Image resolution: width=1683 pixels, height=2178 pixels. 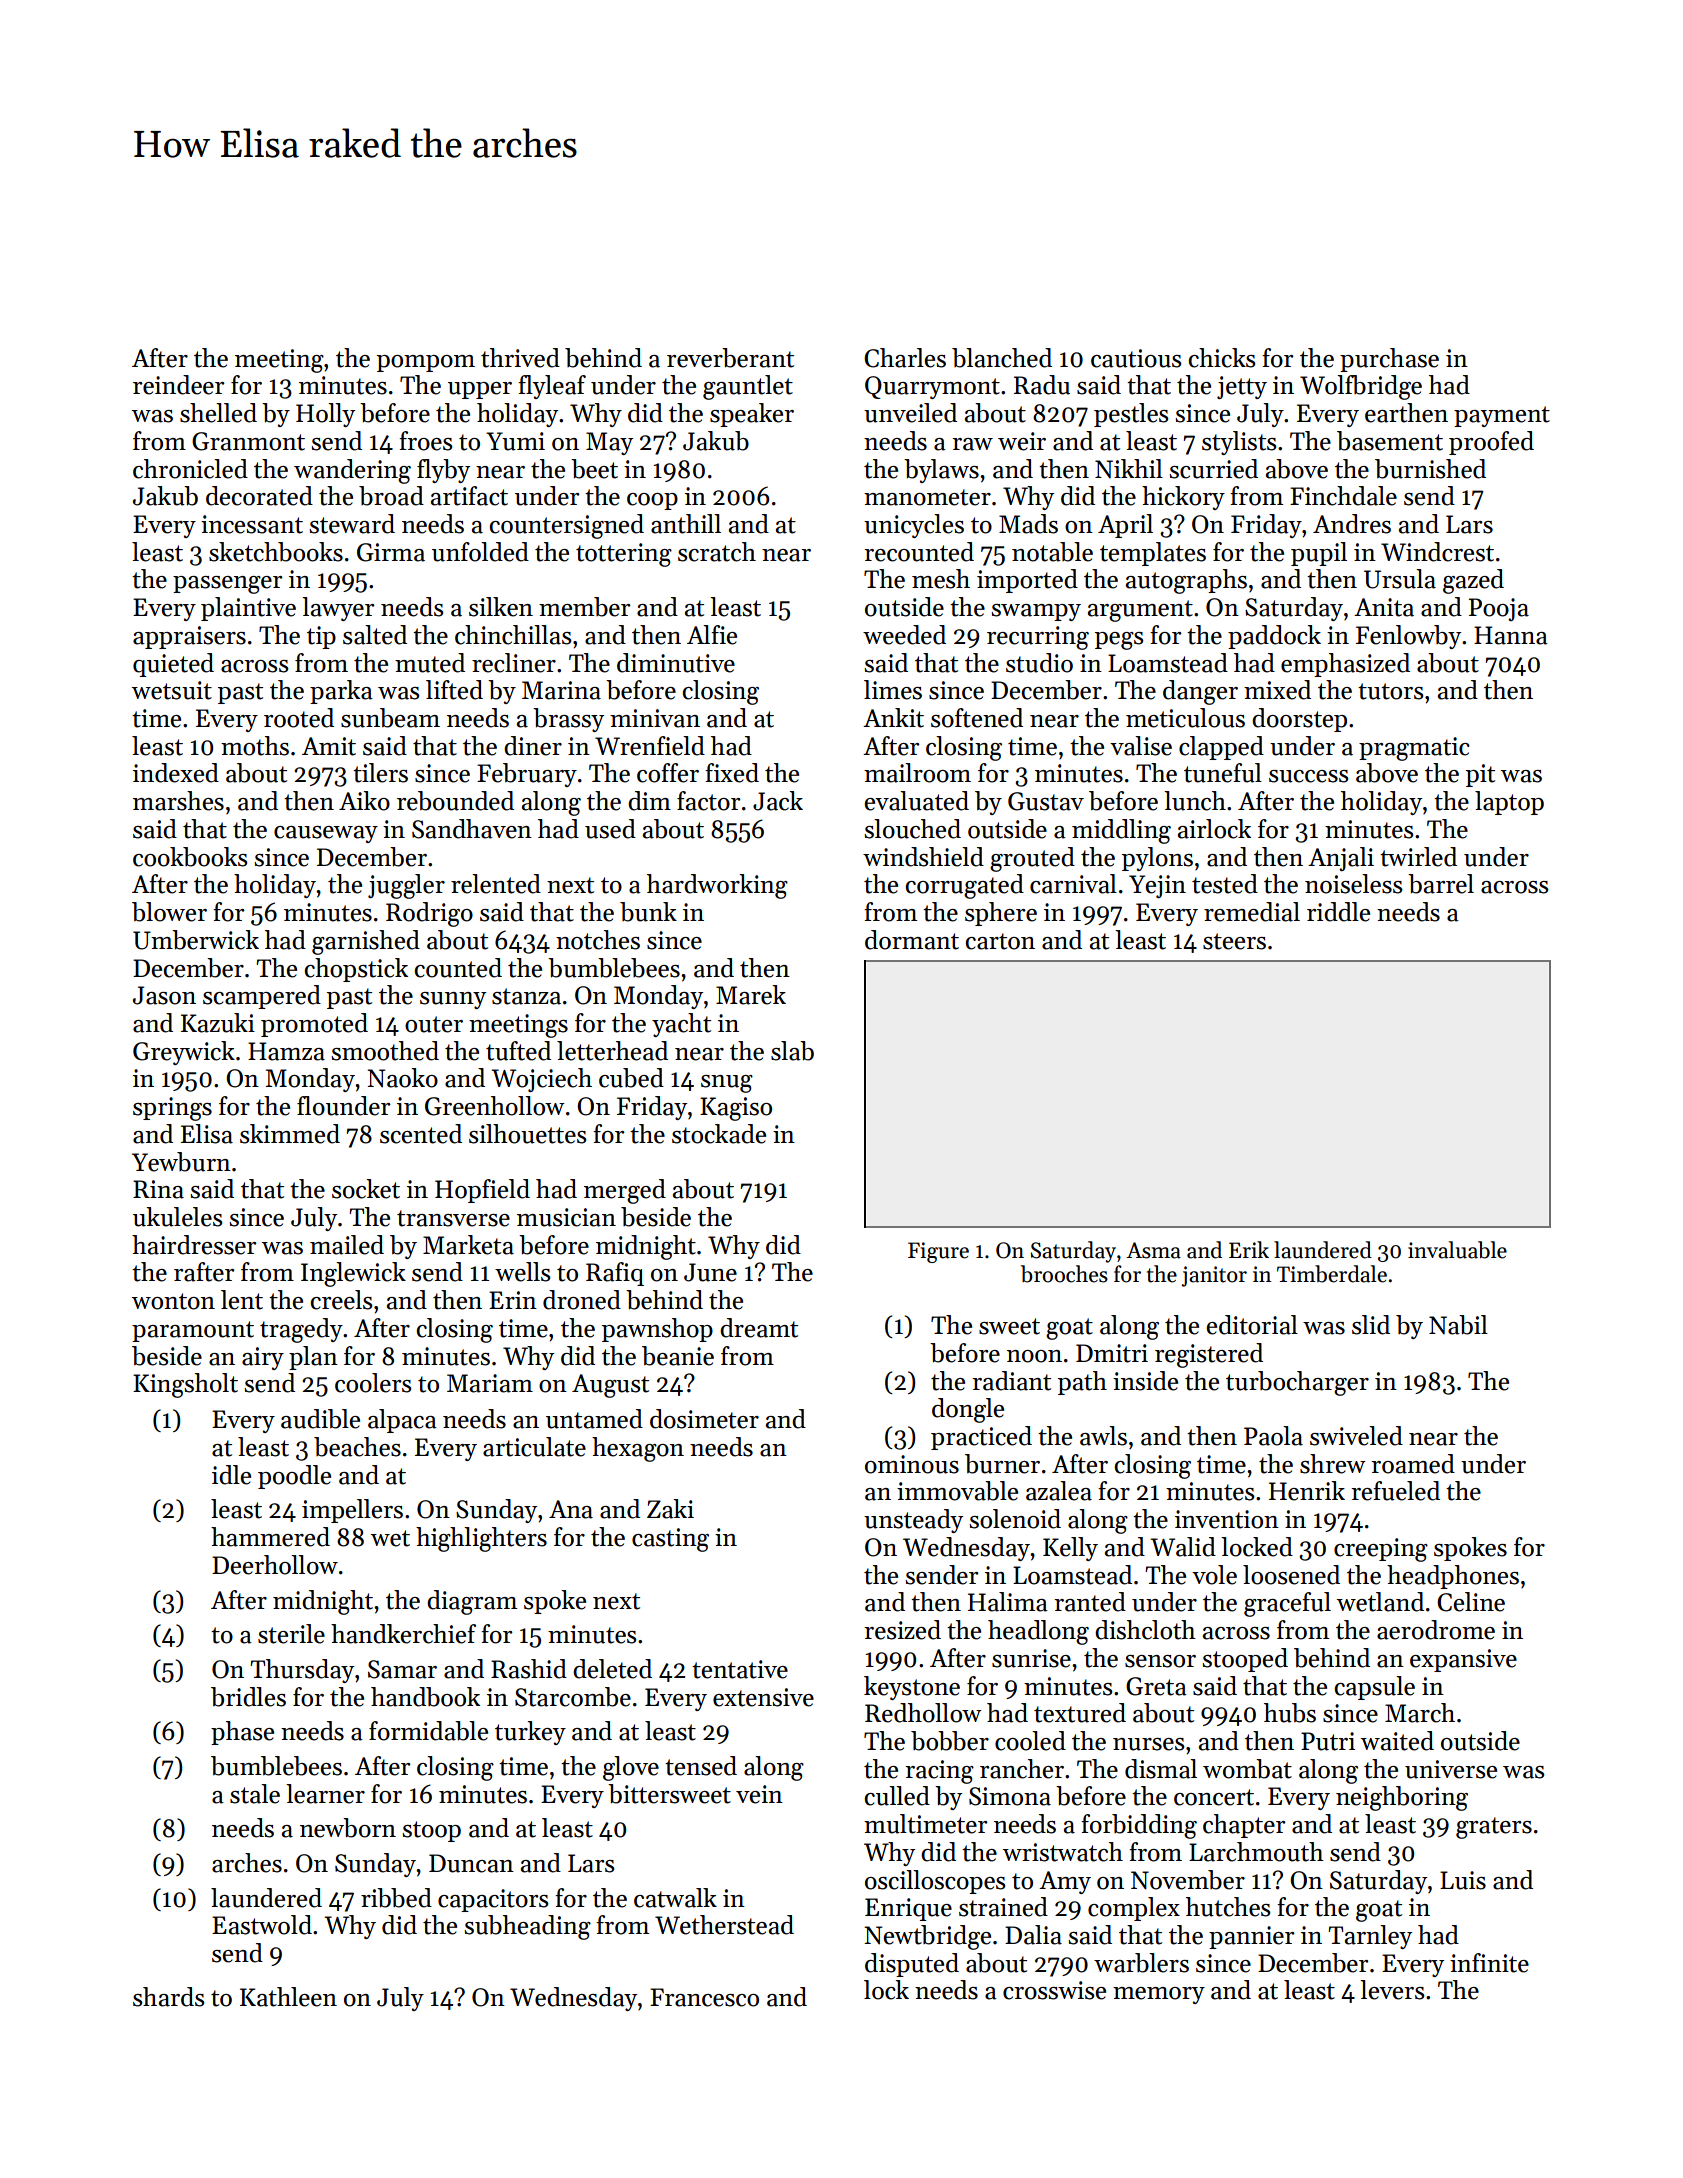 What do you see at coordinates (1002, 358) in the screenshot?
I see `blanched` at bounding box center [1002, 358].
